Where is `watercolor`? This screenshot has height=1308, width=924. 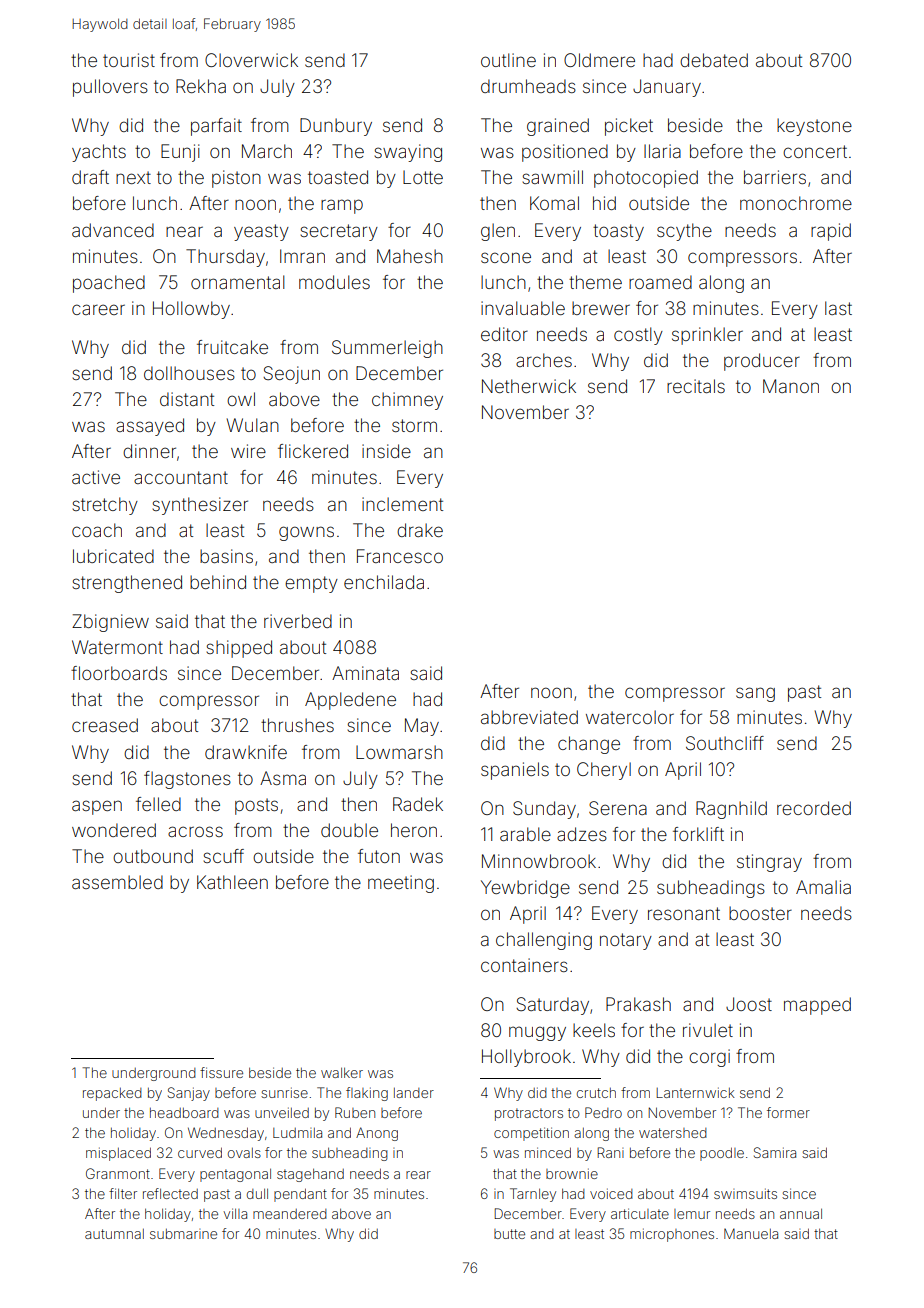
watercolor is located at coordinates (630, 717).
